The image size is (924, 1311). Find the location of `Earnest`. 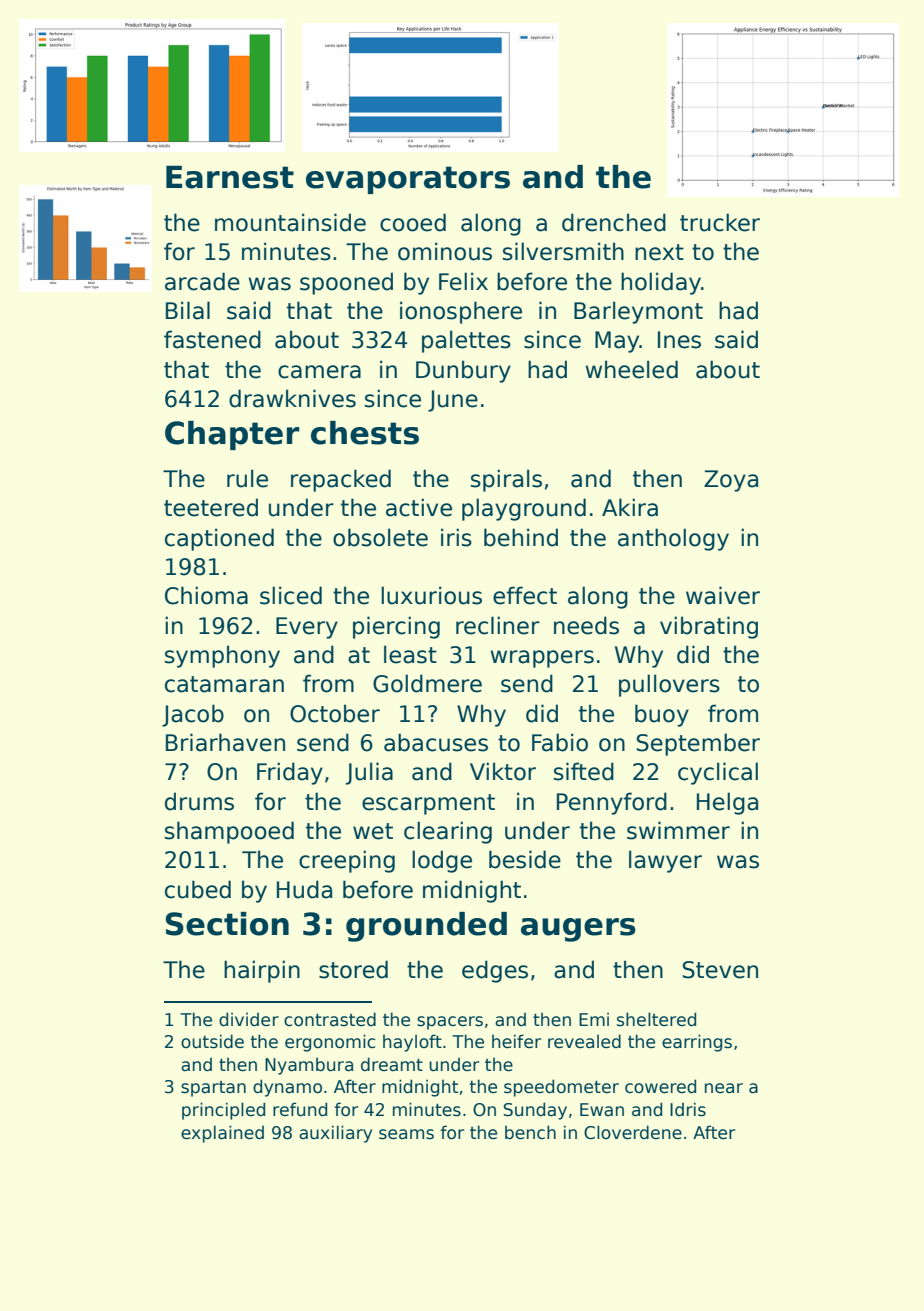

Earnest is located at coordinates (230, 177).
